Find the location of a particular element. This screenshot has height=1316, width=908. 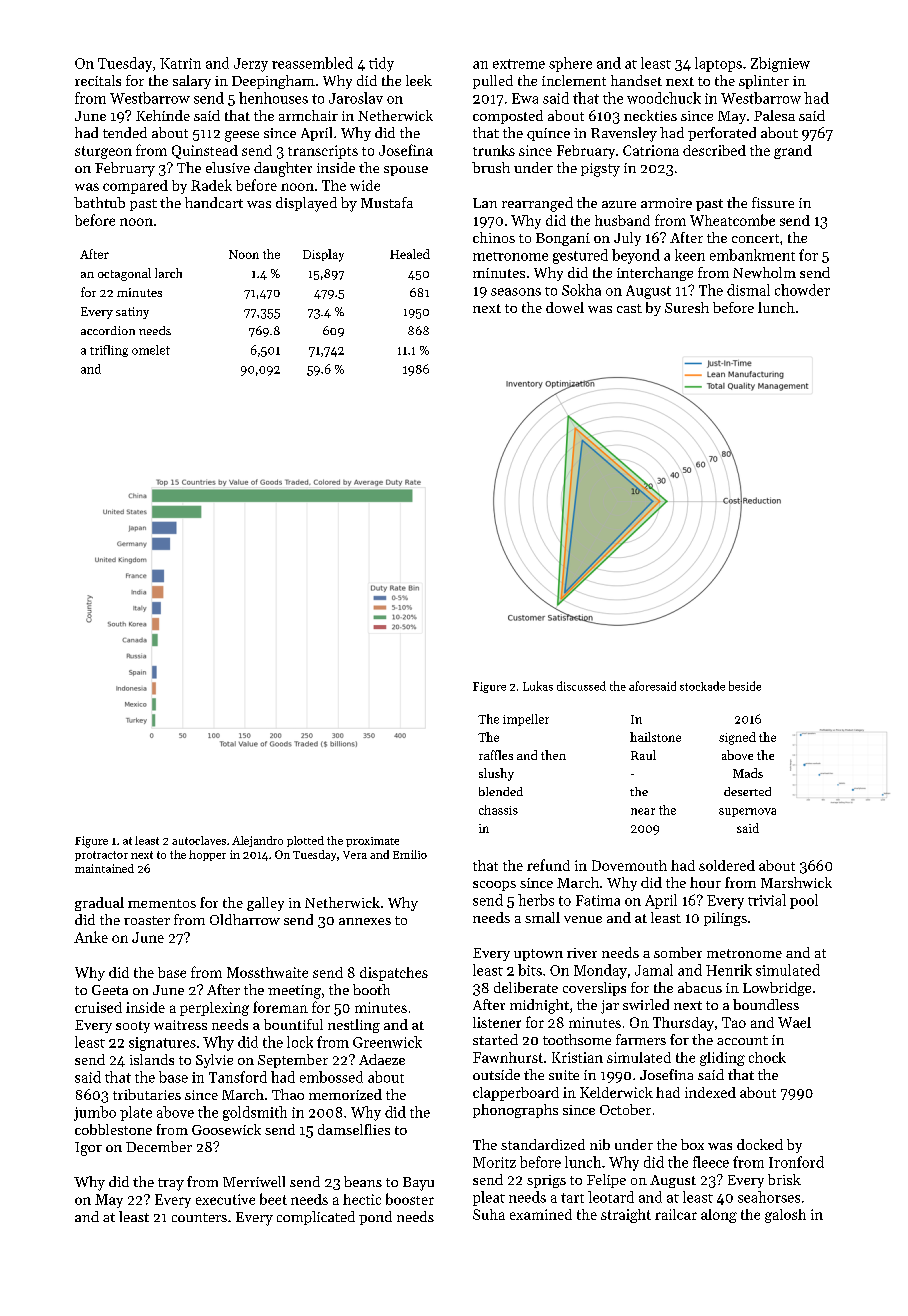

omelet is located at coordinates (151, 350).
